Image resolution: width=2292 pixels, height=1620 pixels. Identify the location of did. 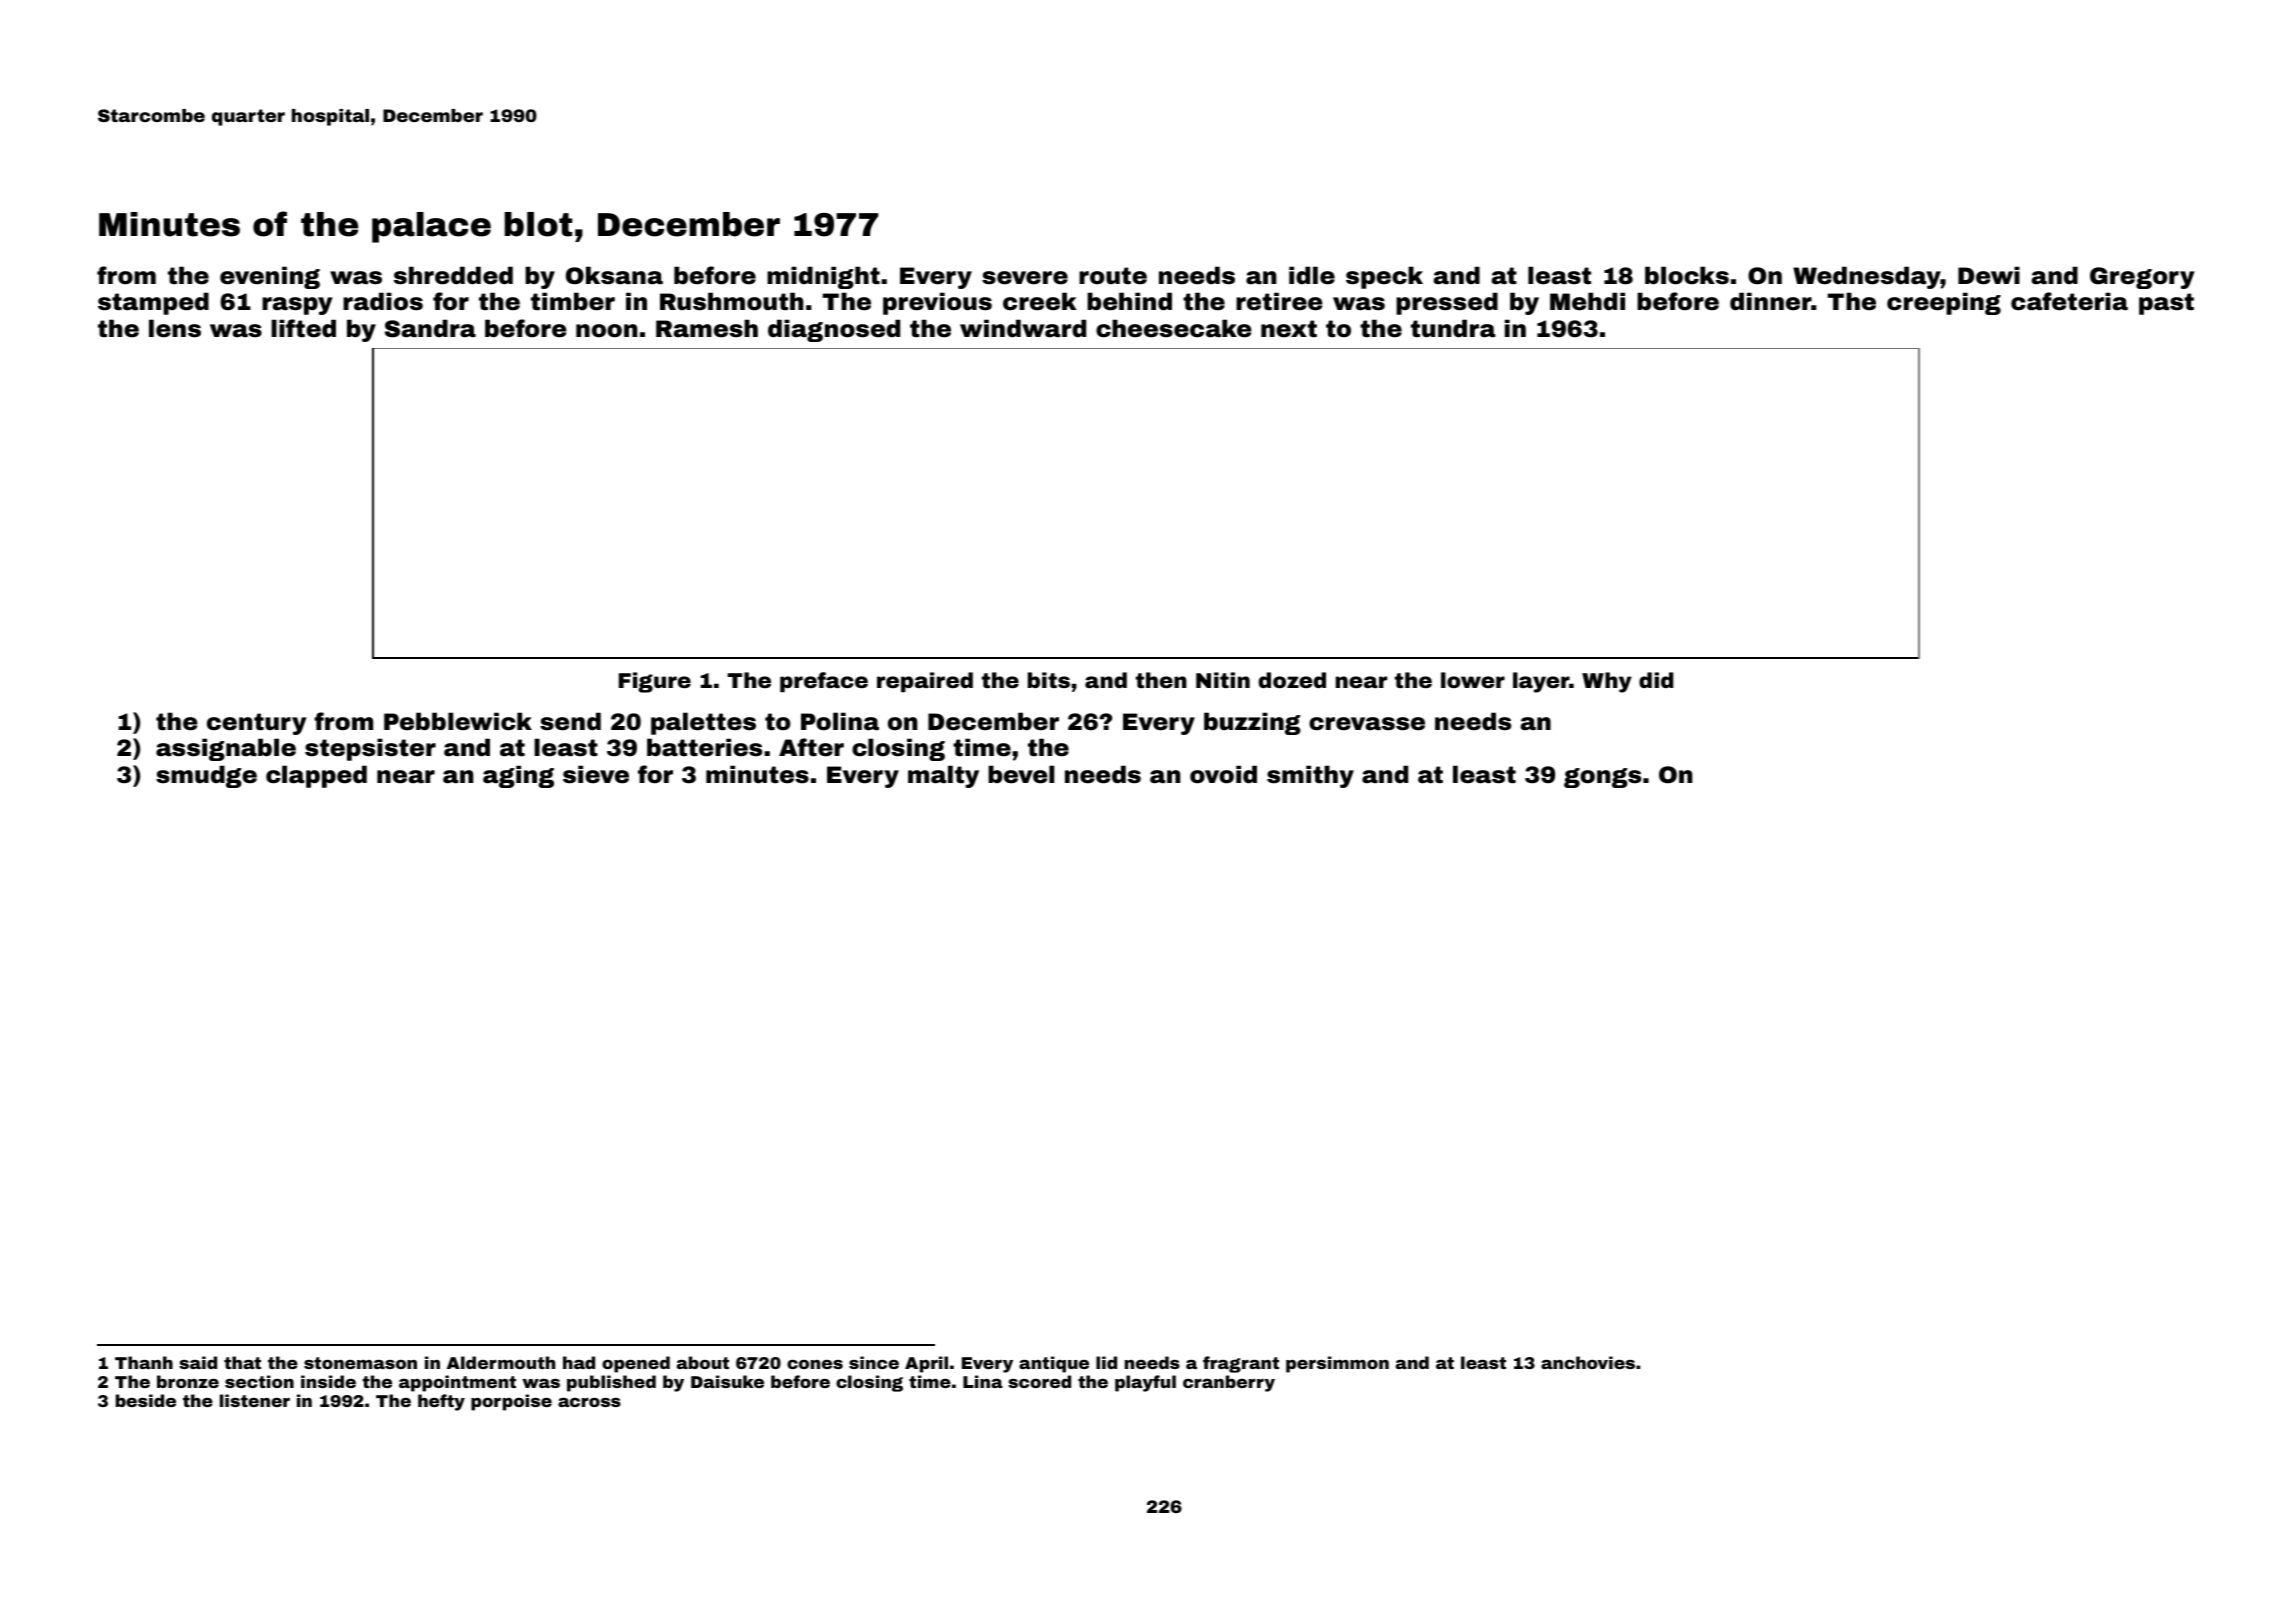
(1656, 680).
